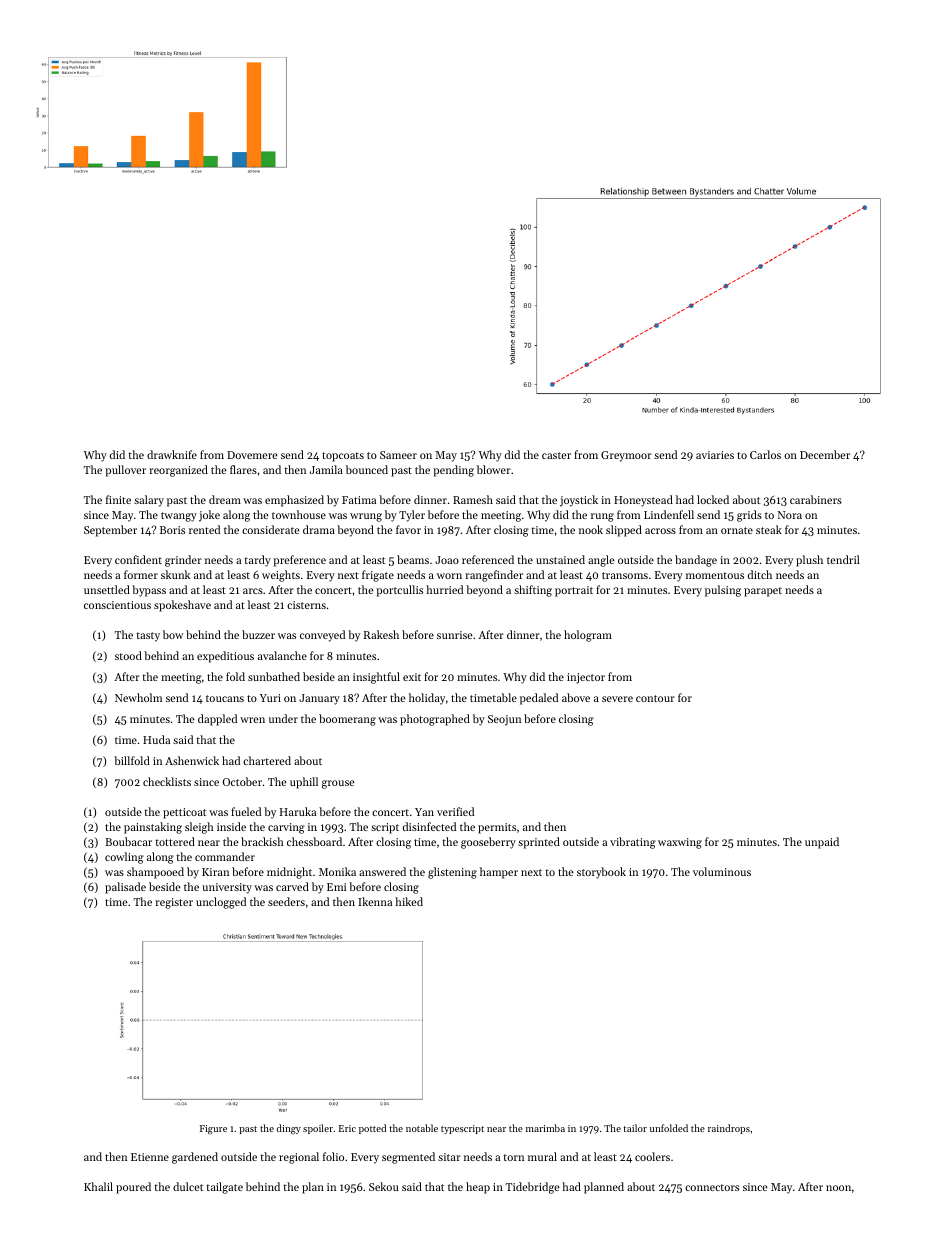 The image size is (952, 1233). I want to click on considerate, so click(271, 529).
